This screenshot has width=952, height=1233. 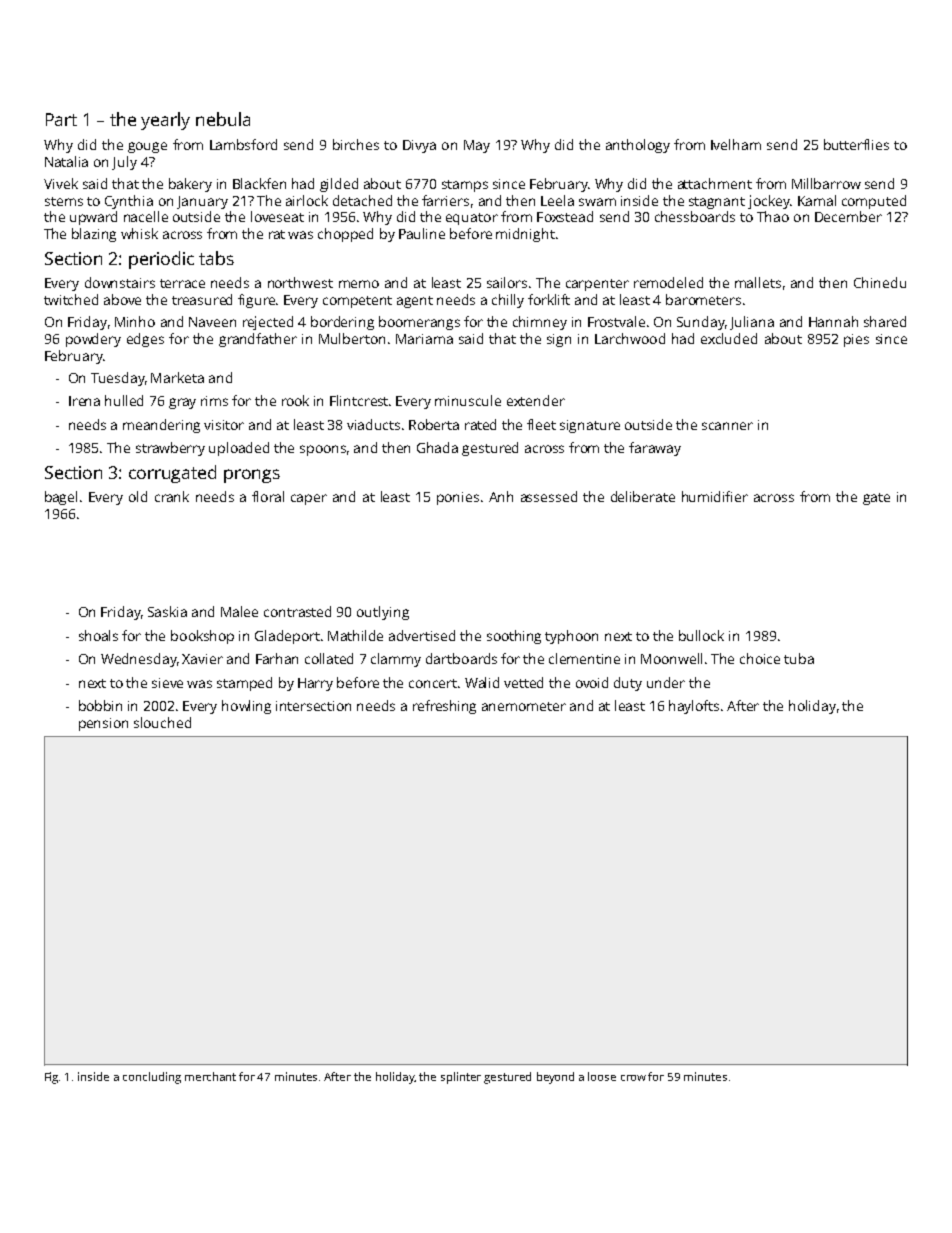 What do you see at coordinates (555, 1078) in the screenshot?
I see `beyond` at bounding box center [555, 1078].
